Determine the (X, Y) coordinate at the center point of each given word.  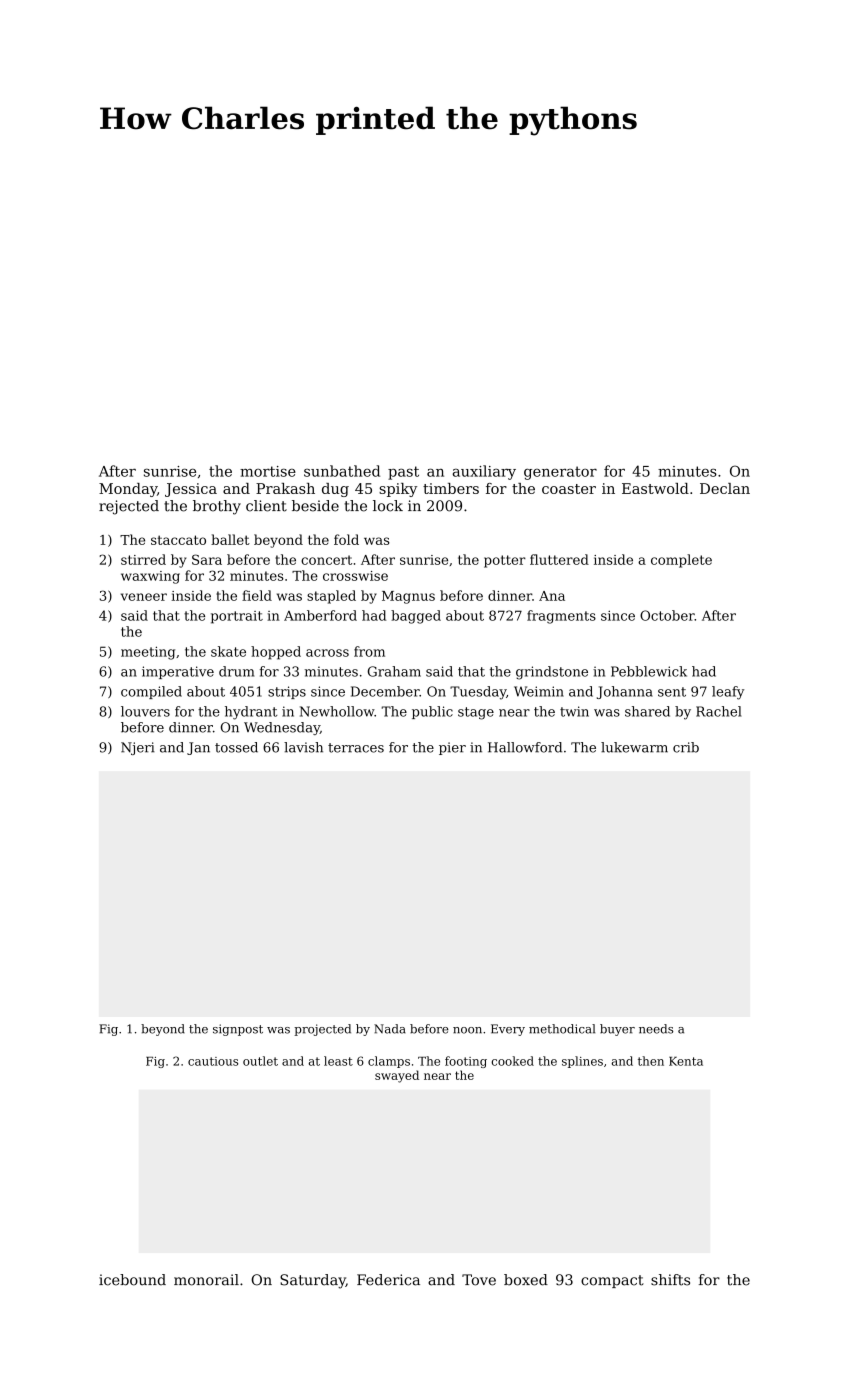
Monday (128, 490)
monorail (206, 1280)
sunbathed (342, 471)
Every (508, 1030)
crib (686, 747)
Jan (198, 748)
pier (452, 748)
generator (560, 473)
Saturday (313, 1281)
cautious (213, 1061)
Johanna (625, 692)
